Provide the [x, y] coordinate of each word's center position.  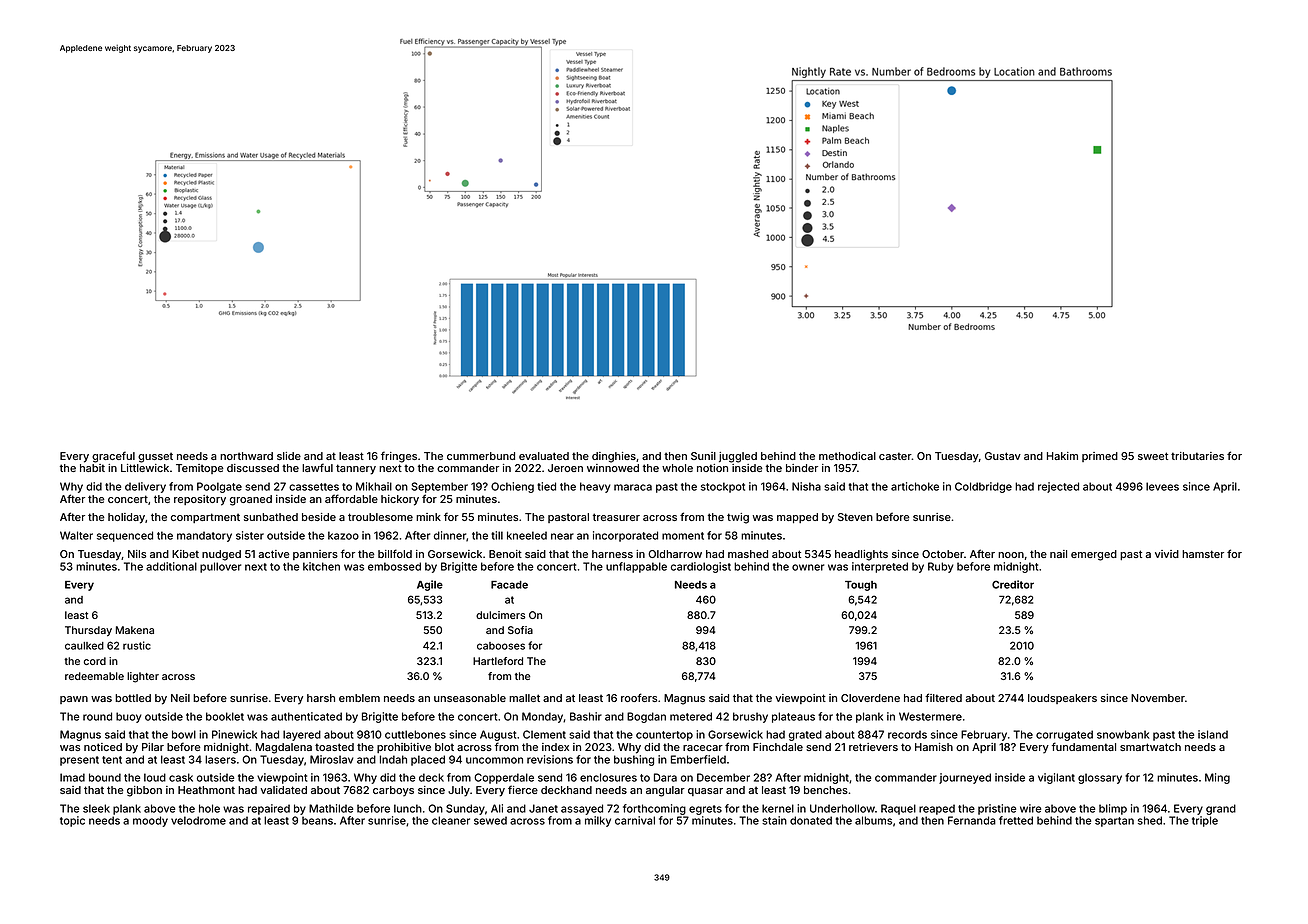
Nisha [806, 486]
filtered [943, 697]
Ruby [941, 567]
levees [1162, 486]
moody [150, 821]
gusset [155, 457]
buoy [129, 717]
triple [1205, 821]
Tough [861, 586]
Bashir [586, 716]
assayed [582, 809]
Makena [135, 630]
